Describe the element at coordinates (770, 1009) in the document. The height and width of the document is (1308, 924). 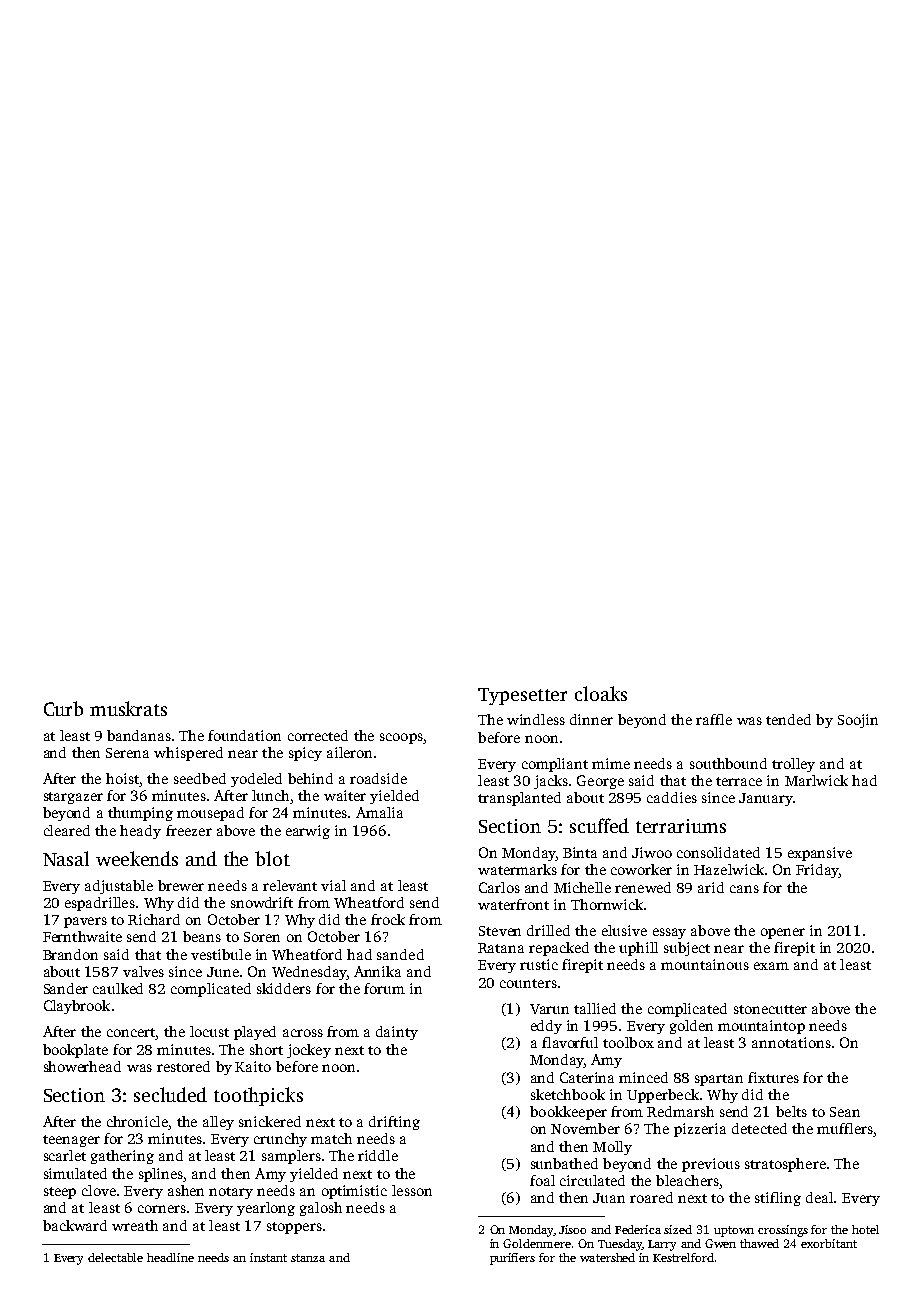
I see `stonecutter` at that location.
